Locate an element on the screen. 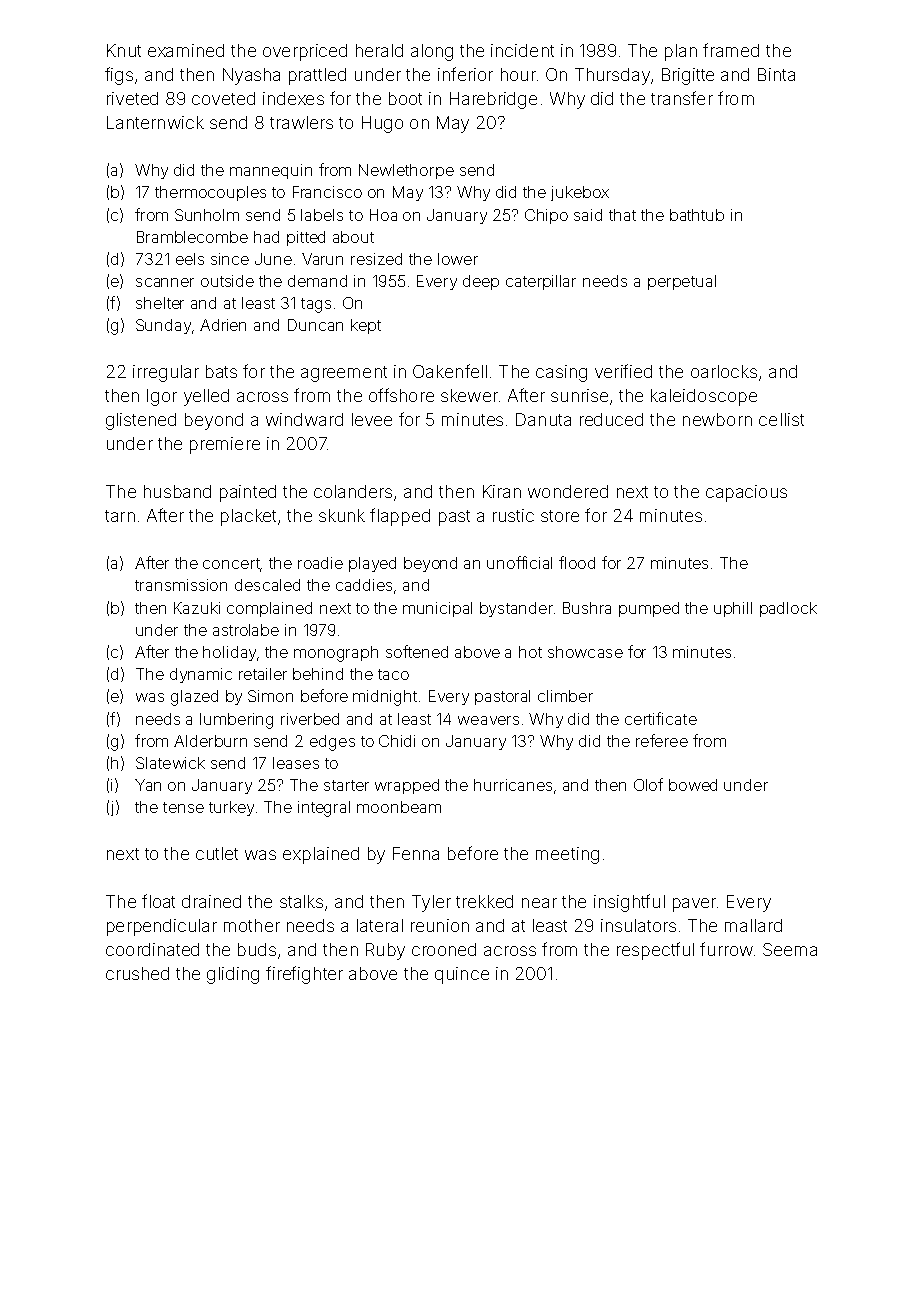  incident is located at coordinates (522, 50).
